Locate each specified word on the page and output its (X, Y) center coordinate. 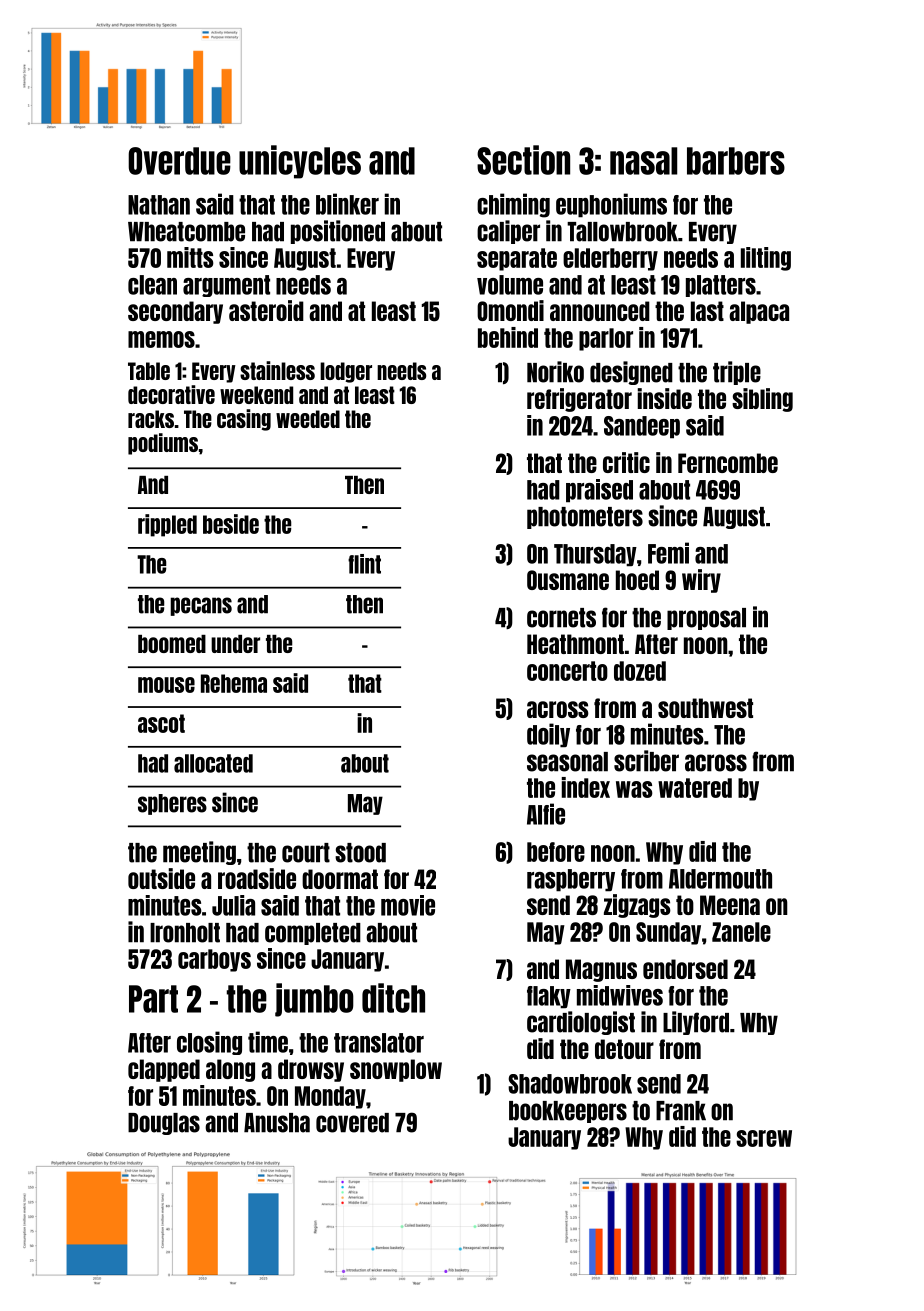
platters (721, 286)
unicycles (300, 162)
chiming (513, 205)
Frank (681, 1111)
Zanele (741, 932)
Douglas (164, 1124)
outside (161, 878)
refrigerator (579, 400)
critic (626, 462)
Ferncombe (728, 463)
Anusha (277, 1123)
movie (408, 905)
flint (364, 564)
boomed (172, 644)
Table (149, 371)
